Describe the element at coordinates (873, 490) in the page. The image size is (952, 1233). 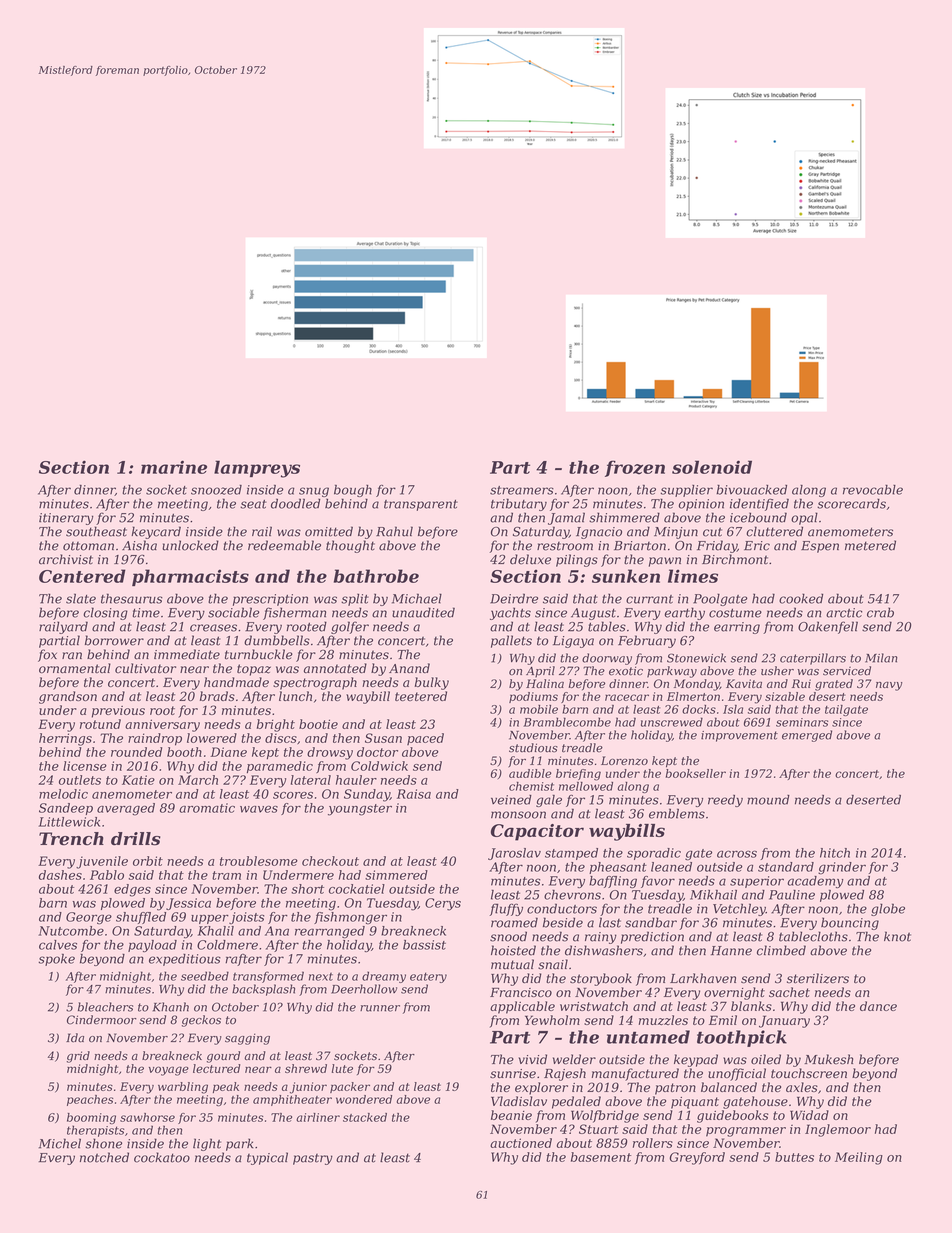
I see `revocable` at that location.
